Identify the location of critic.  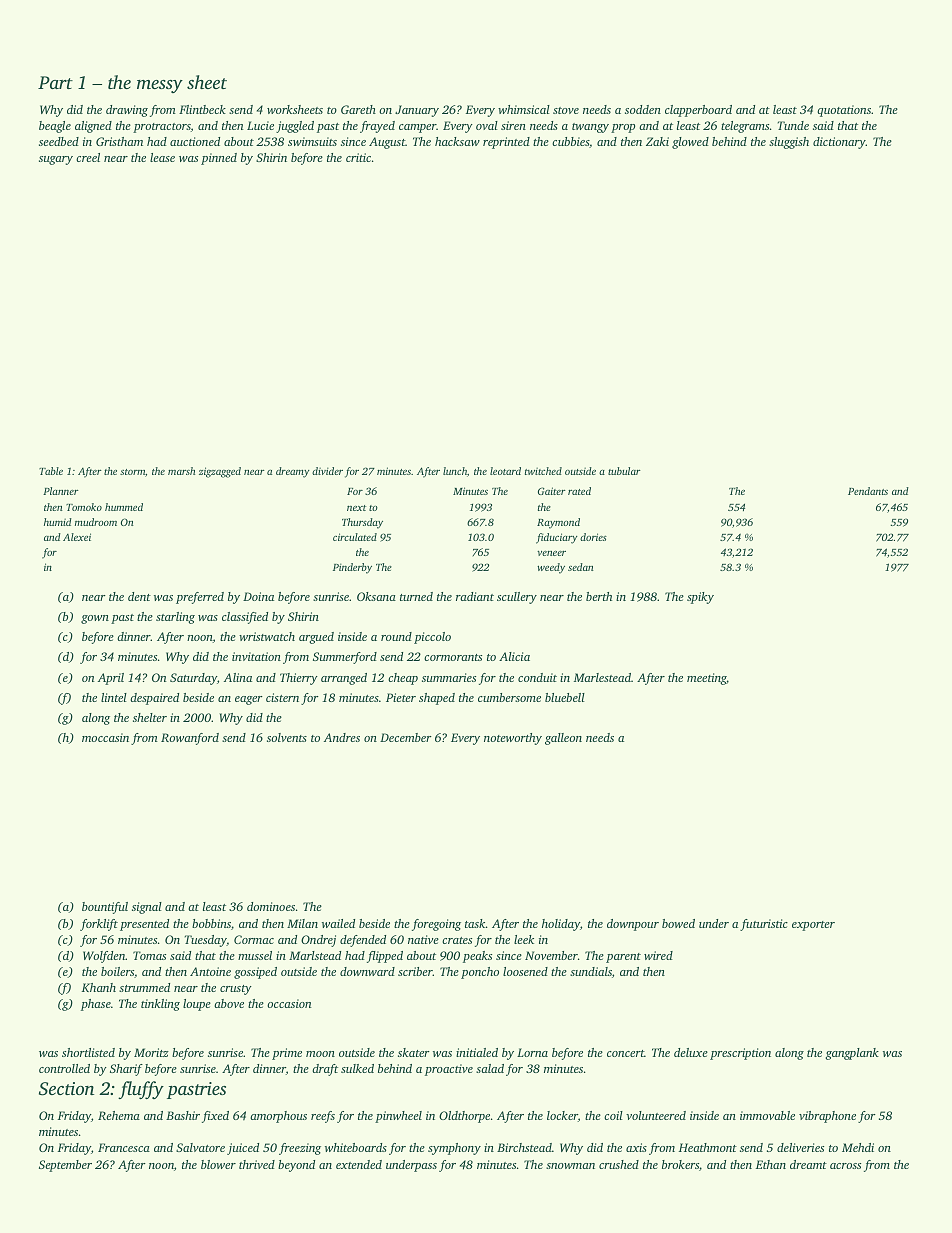
(358, 157).
